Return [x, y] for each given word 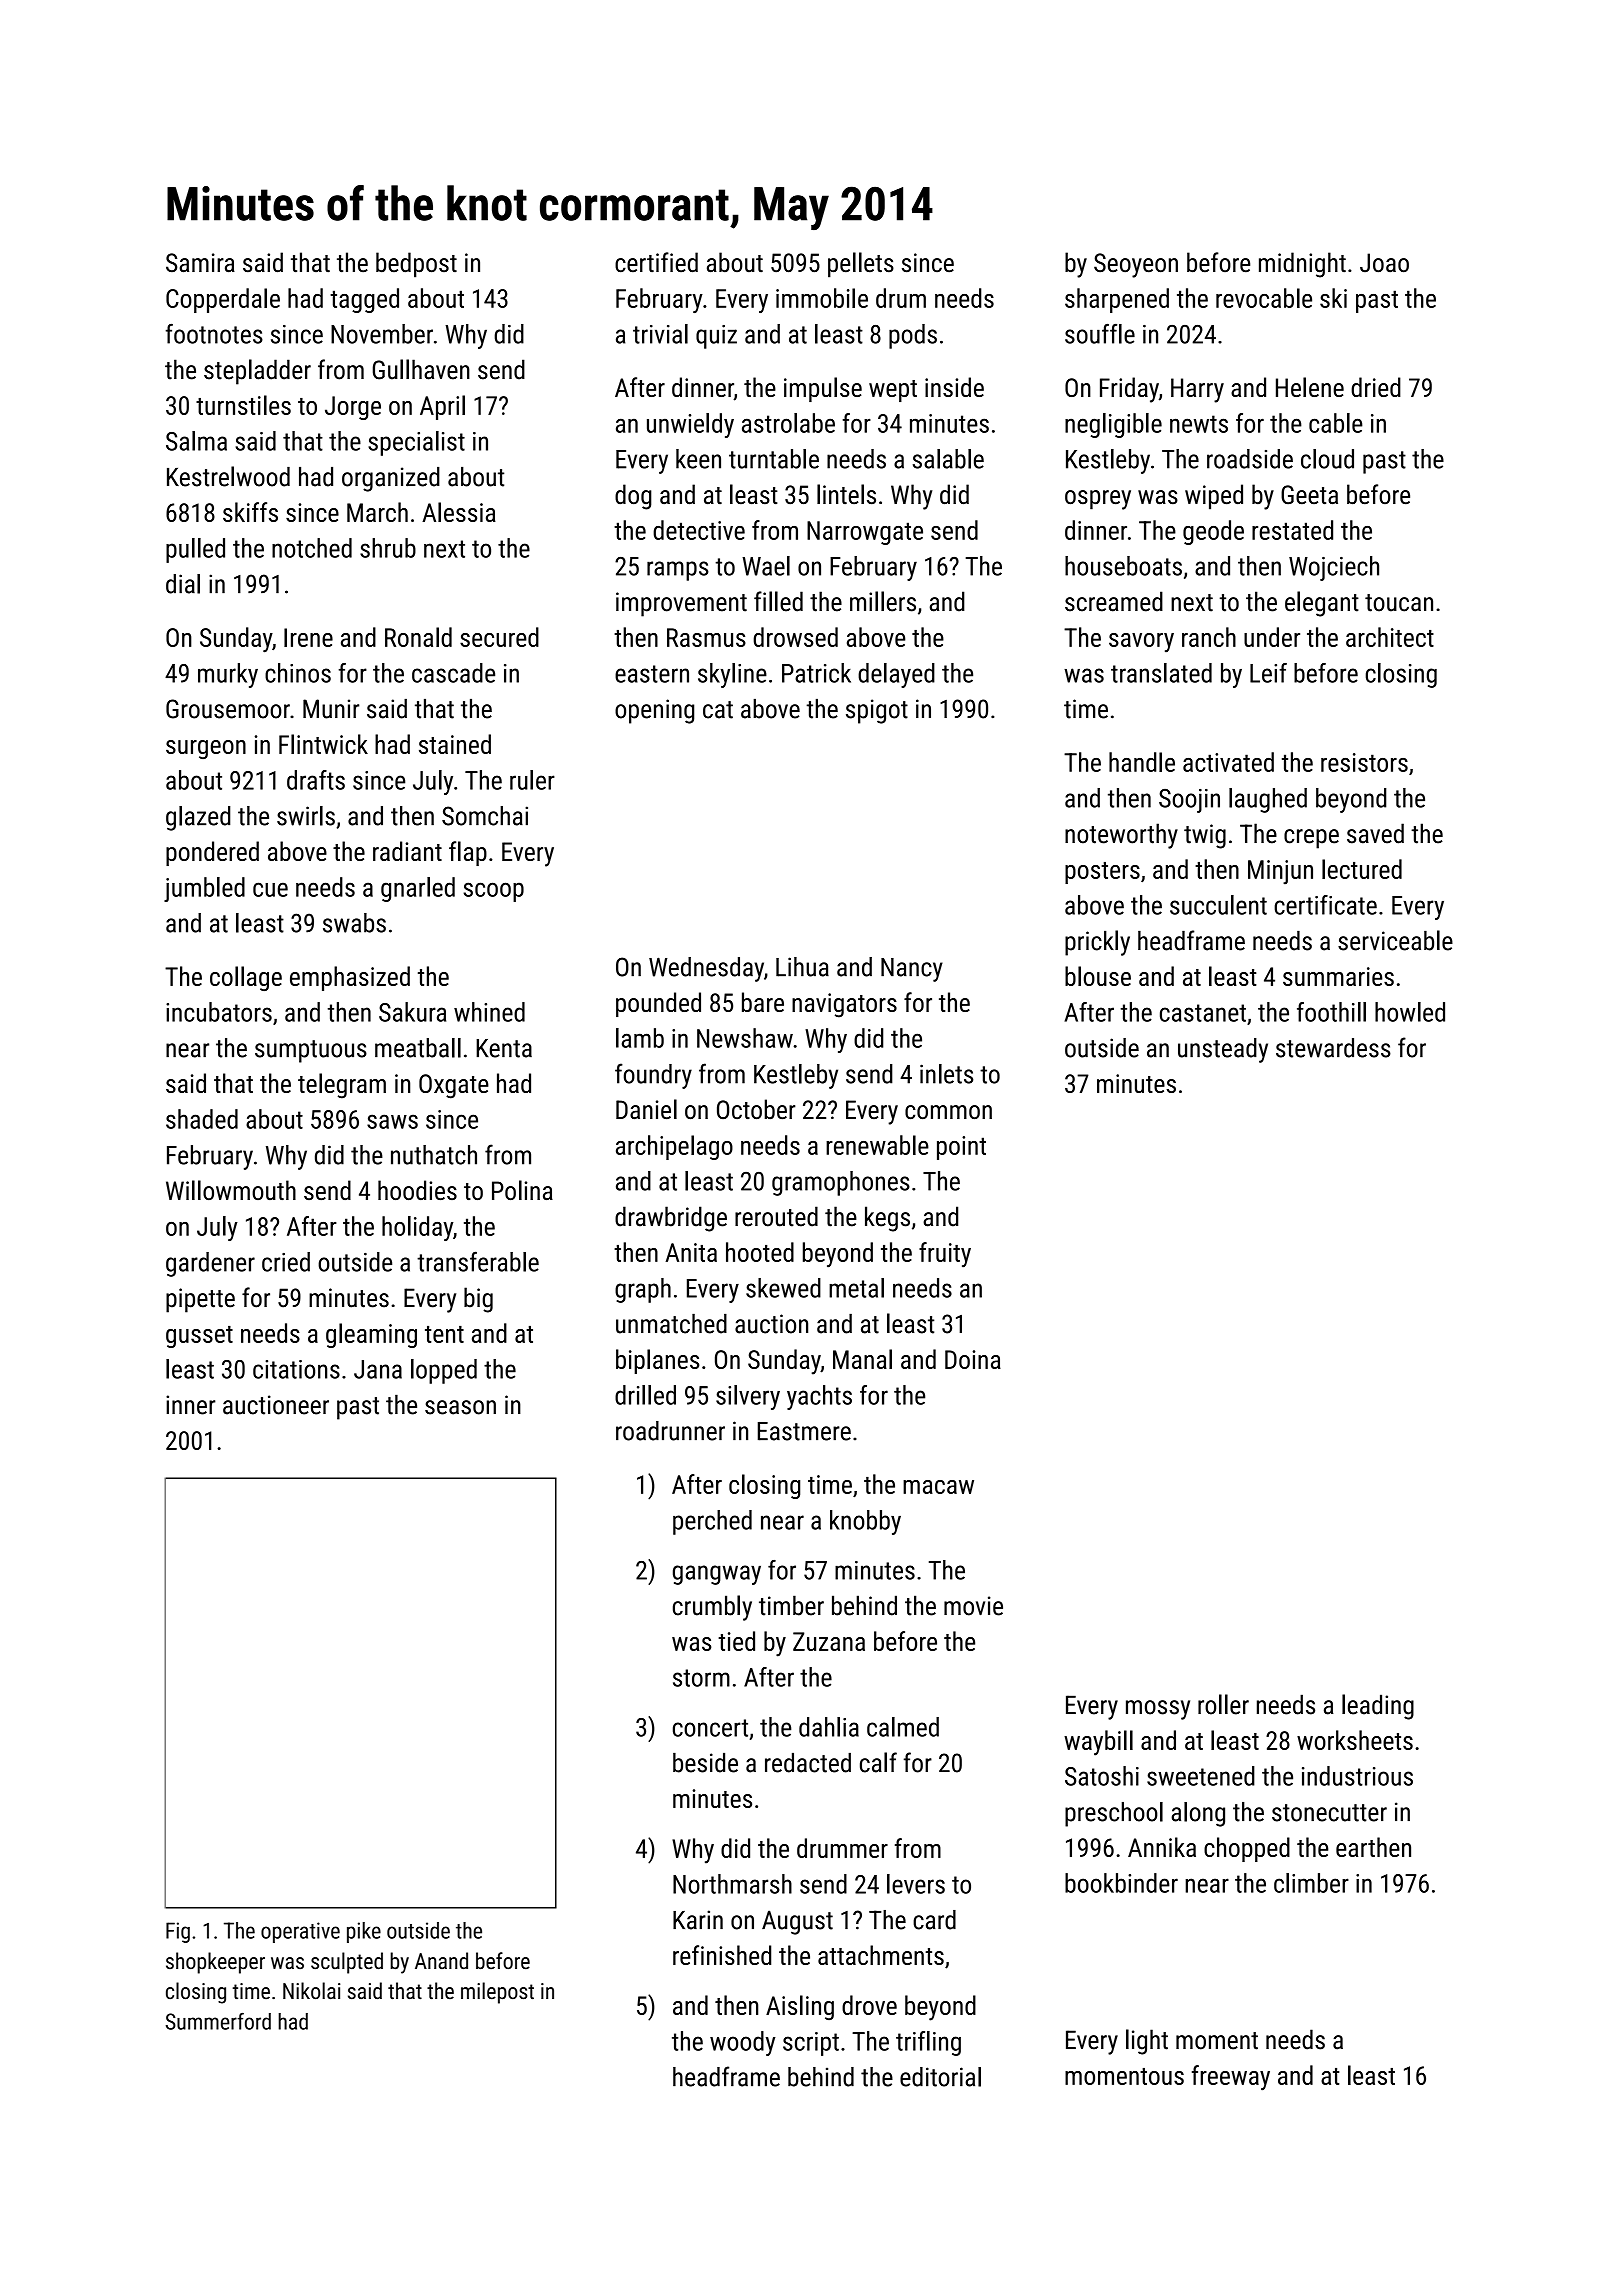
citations [296, 1369]
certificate [1325, 905]
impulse [823, 389]
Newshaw [745, 1038]
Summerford [218, 2021]
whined [489, 1012]
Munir [331, 709]
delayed [896, 675]
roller [1223, 1704]
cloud [1327, 459]
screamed [1114, 601]
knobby [865, 1522]
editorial [940, 2077]
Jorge [353, 408]
